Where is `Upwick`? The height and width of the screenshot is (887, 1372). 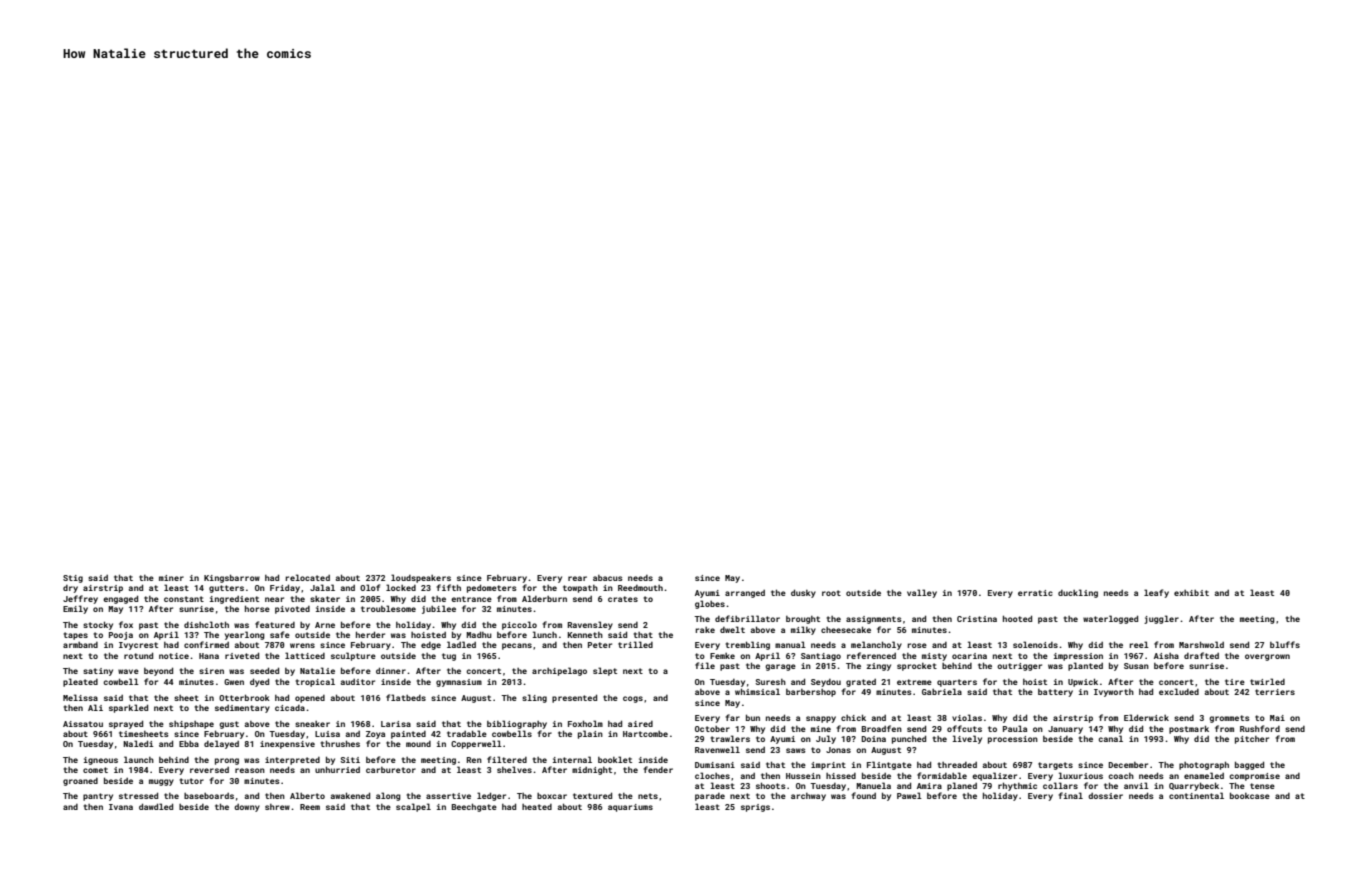
Upwick is located at coordinates (1083, 682).
